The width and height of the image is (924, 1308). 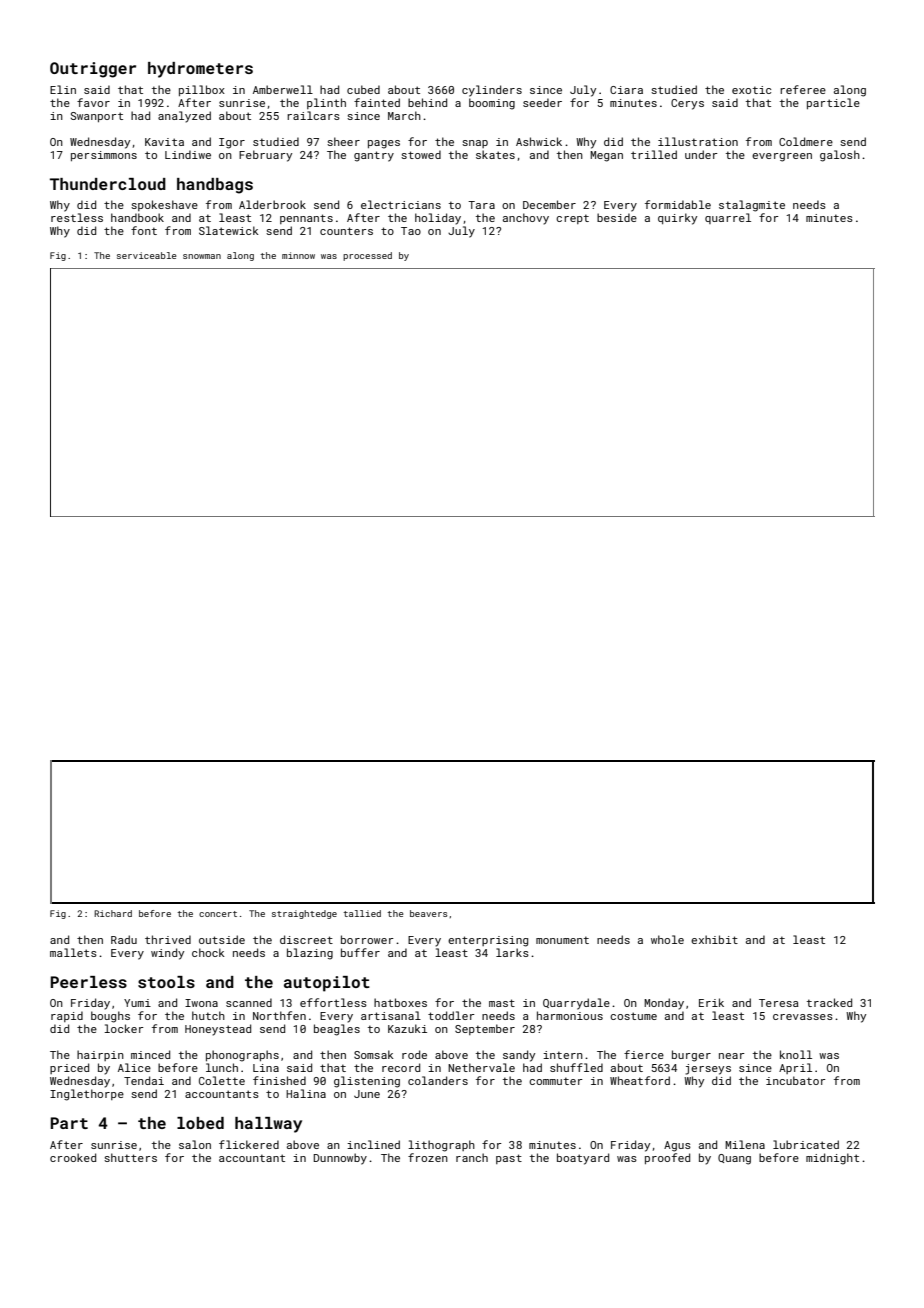 I want to click on hallway, so click(x=268, y=1125).
